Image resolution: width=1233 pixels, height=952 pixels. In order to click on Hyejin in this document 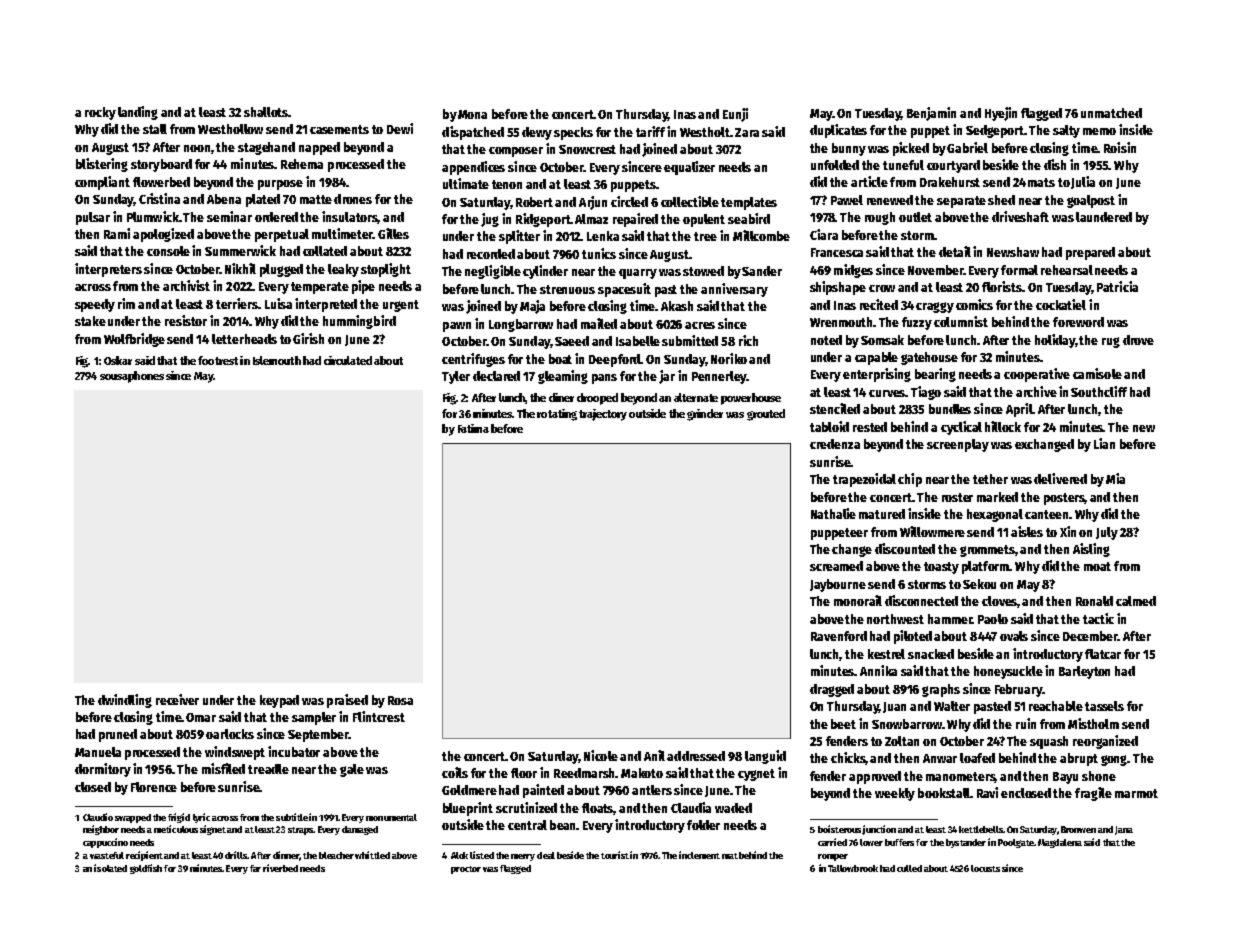, I will do `click(1001, 114)`.
